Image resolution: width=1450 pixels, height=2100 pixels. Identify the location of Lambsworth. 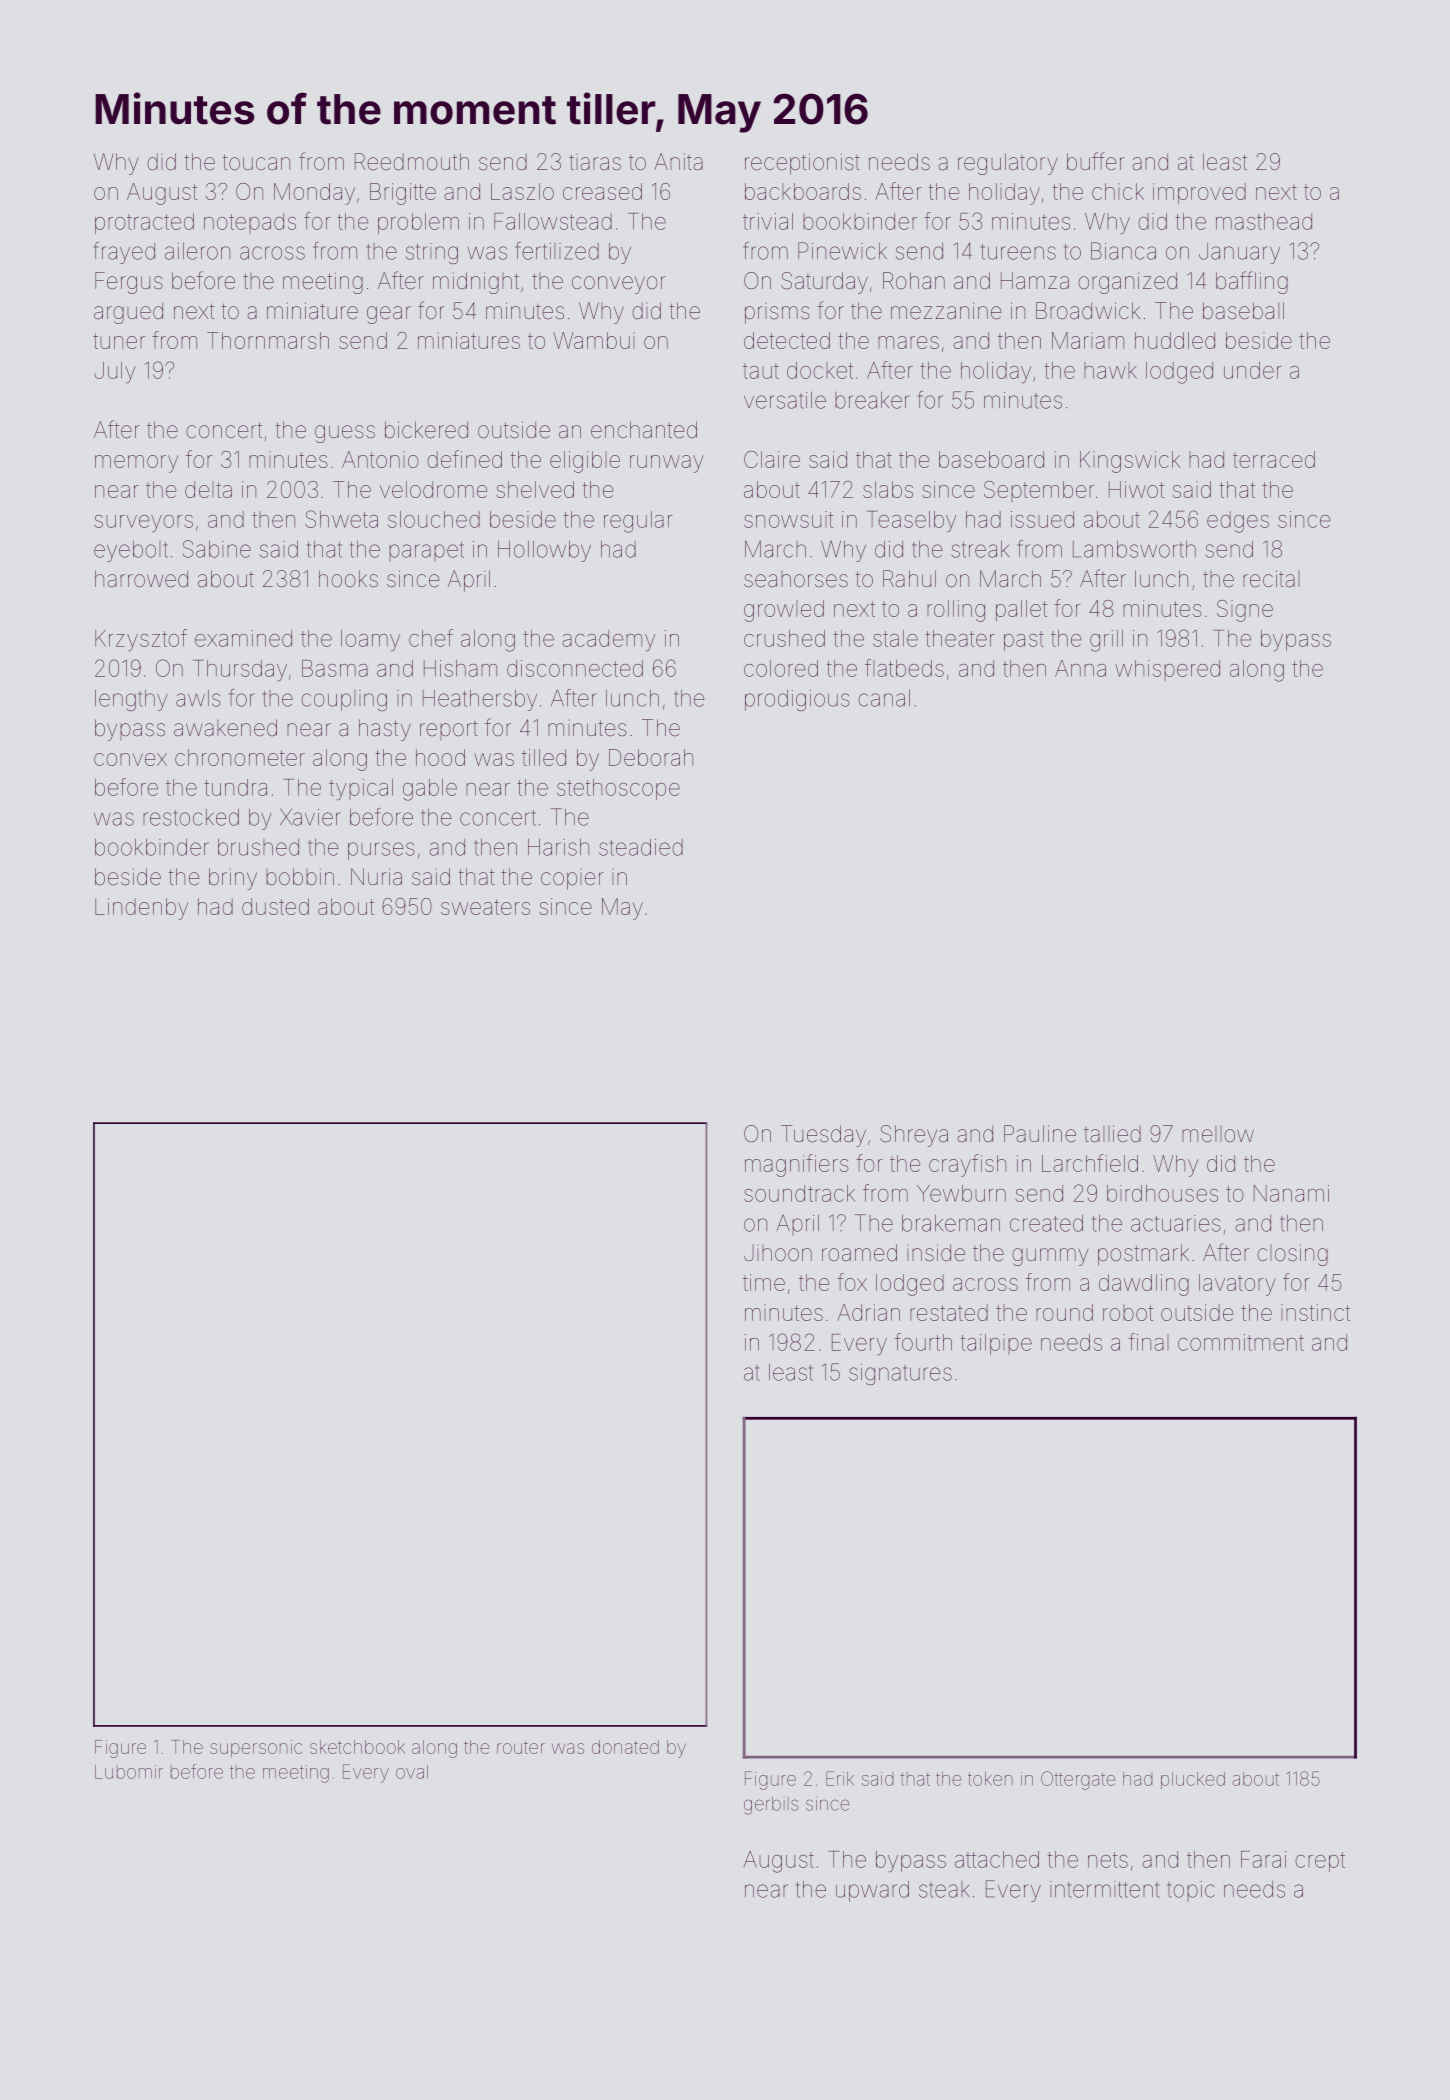
(1134, 549).
